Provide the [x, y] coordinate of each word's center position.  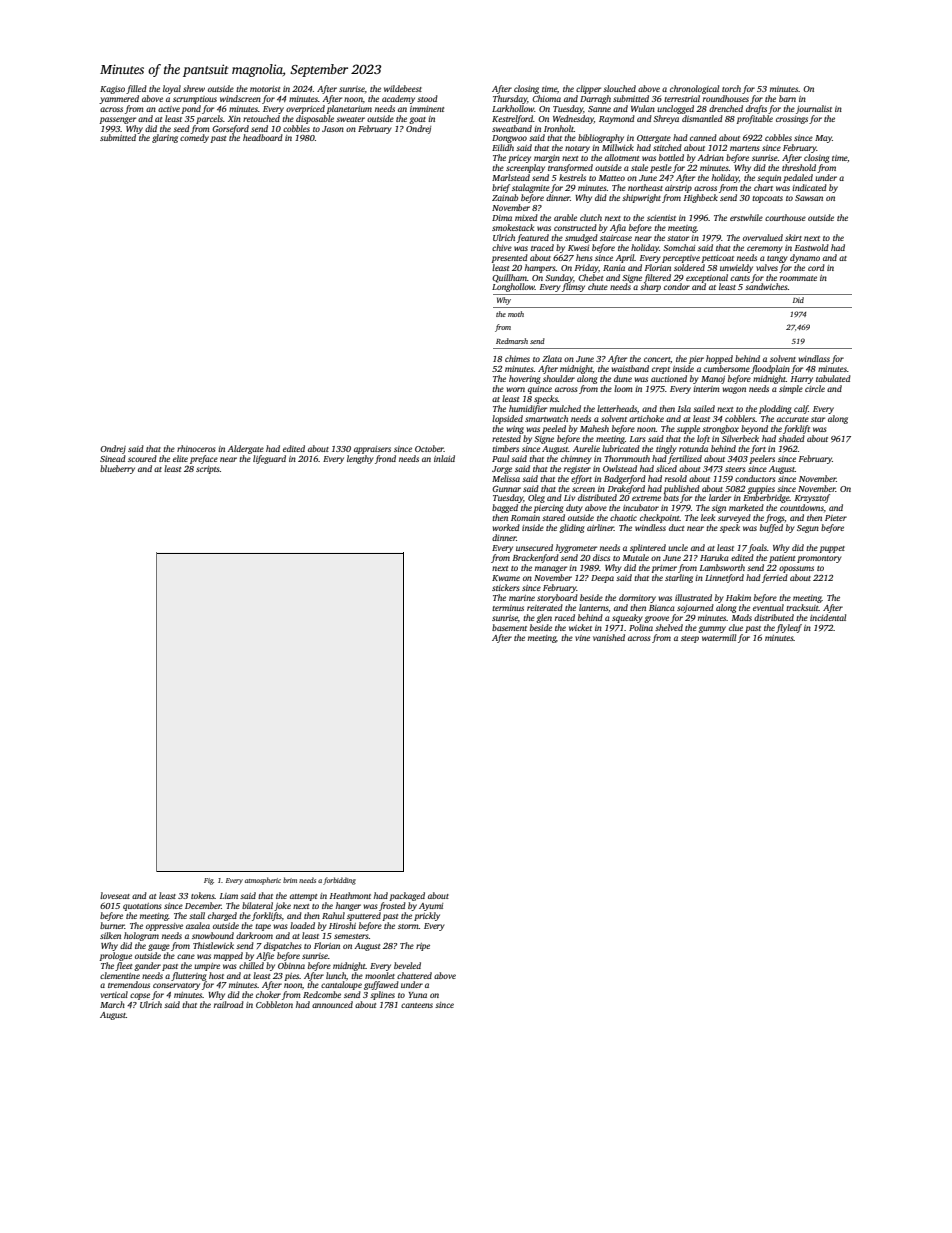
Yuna [418, 995]
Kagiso [112, 90]
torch [731, 88]
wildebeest [403, 88]
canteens [417, 1005]
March [112, 1004]
